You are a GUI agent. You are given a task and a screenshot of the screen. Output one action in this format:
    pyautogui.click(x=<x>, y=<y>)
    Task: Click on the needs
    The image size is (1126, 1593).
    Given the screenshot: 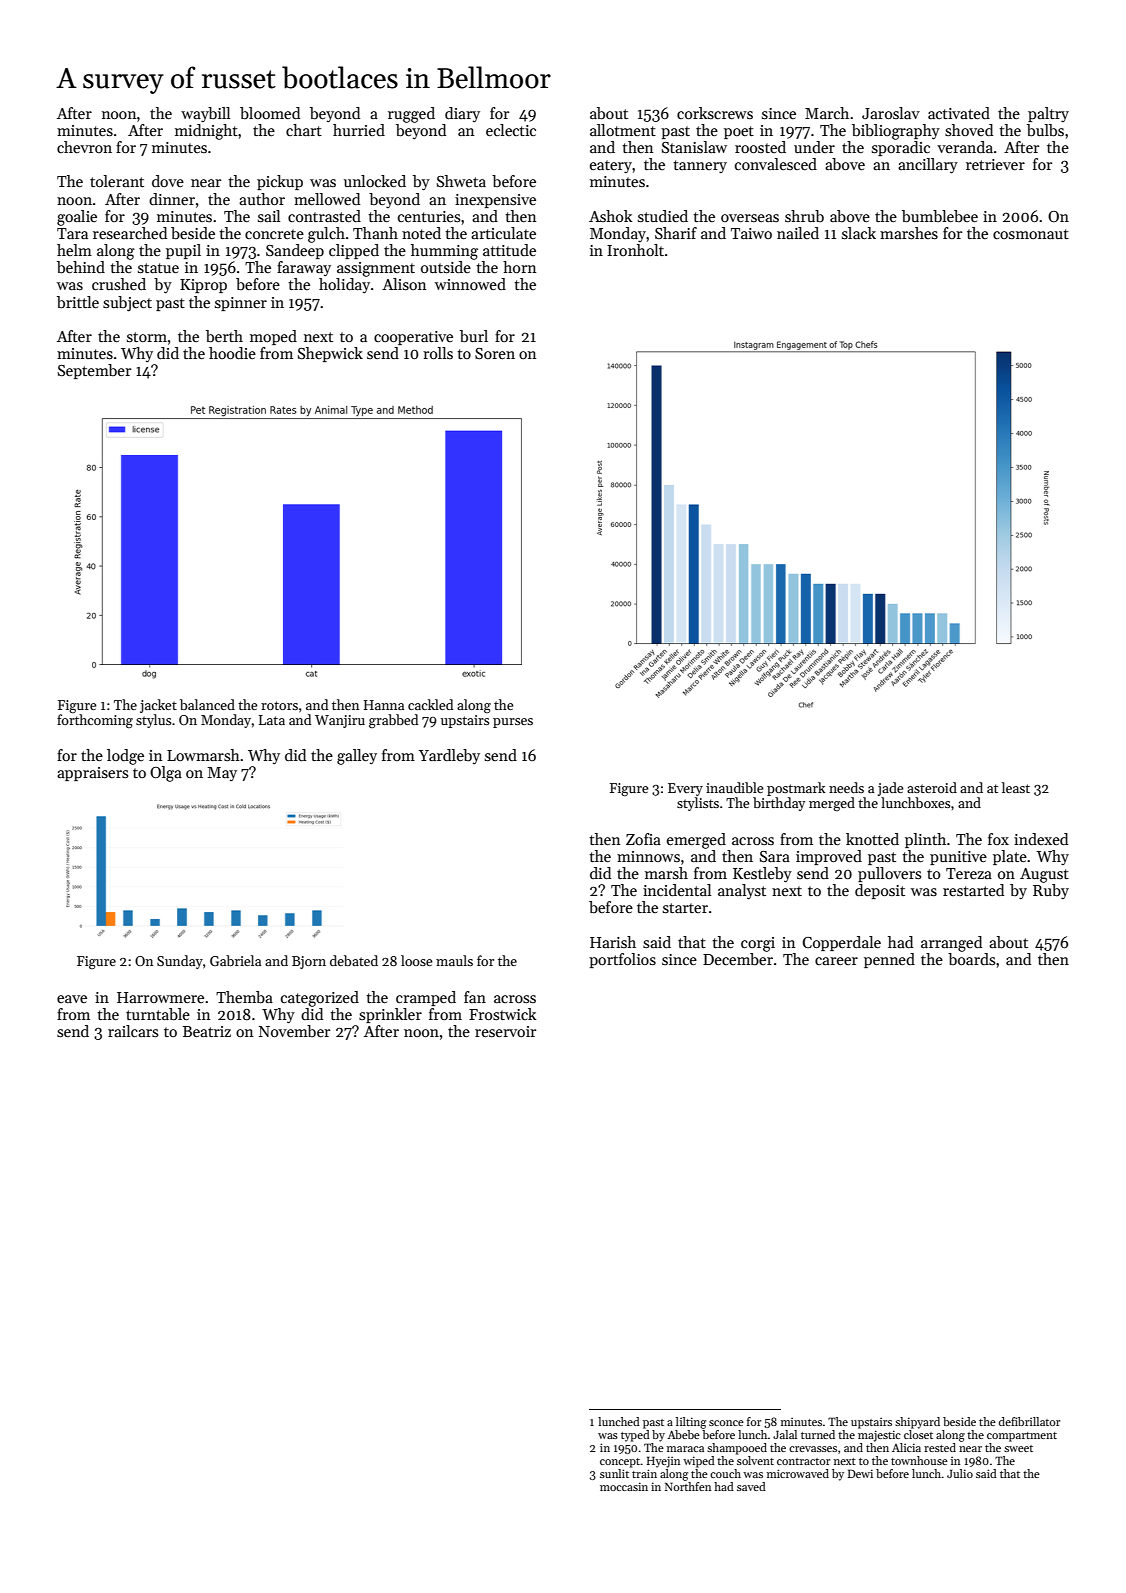 What is the action you would take?
    pyautogui.click(x=846, y=787)
